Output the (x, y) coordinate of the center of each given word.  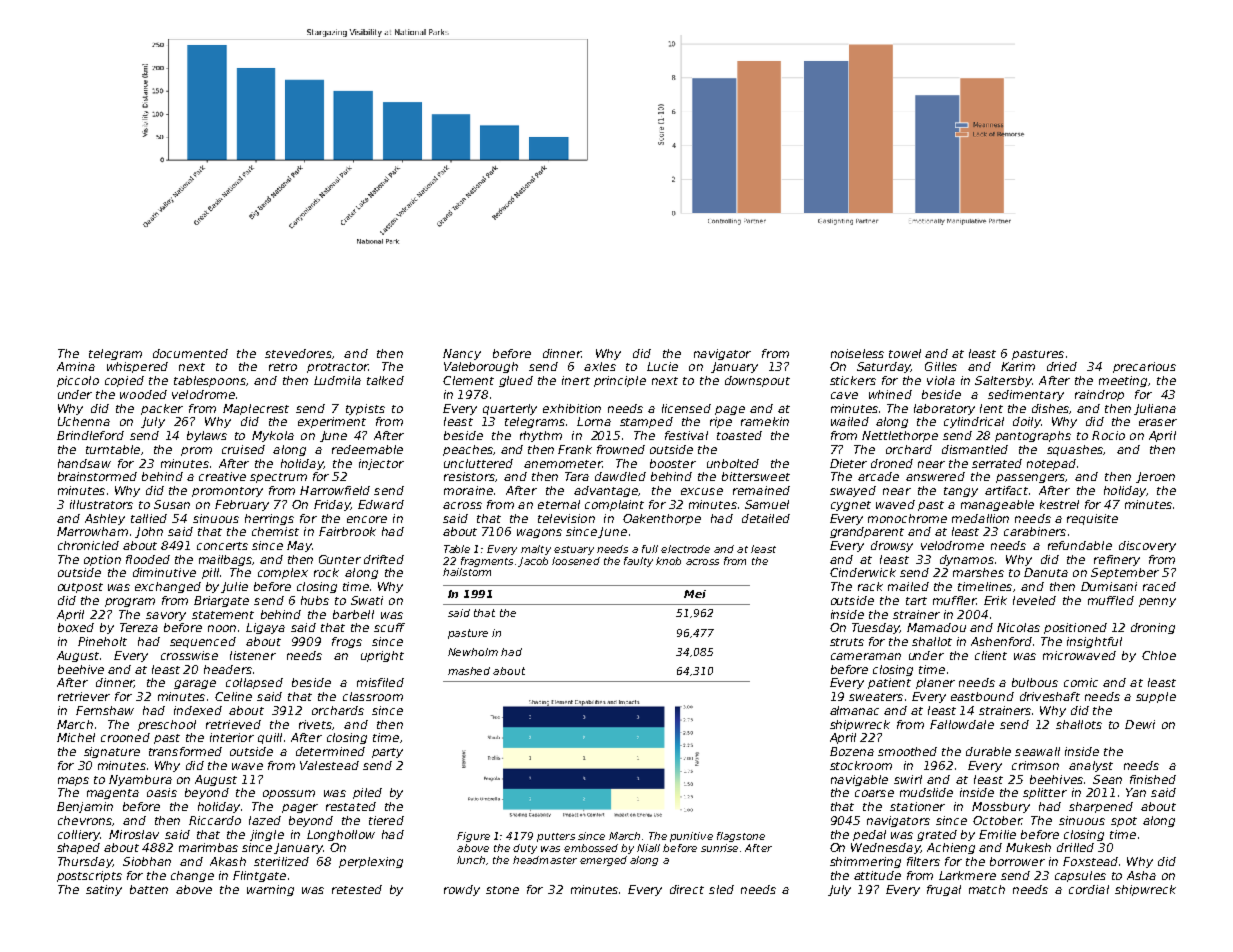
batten (149, 889)
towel (905, 353)
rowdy (462, 890)
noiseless (857, 353)
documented (190, 353)
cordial (1089, 889)
